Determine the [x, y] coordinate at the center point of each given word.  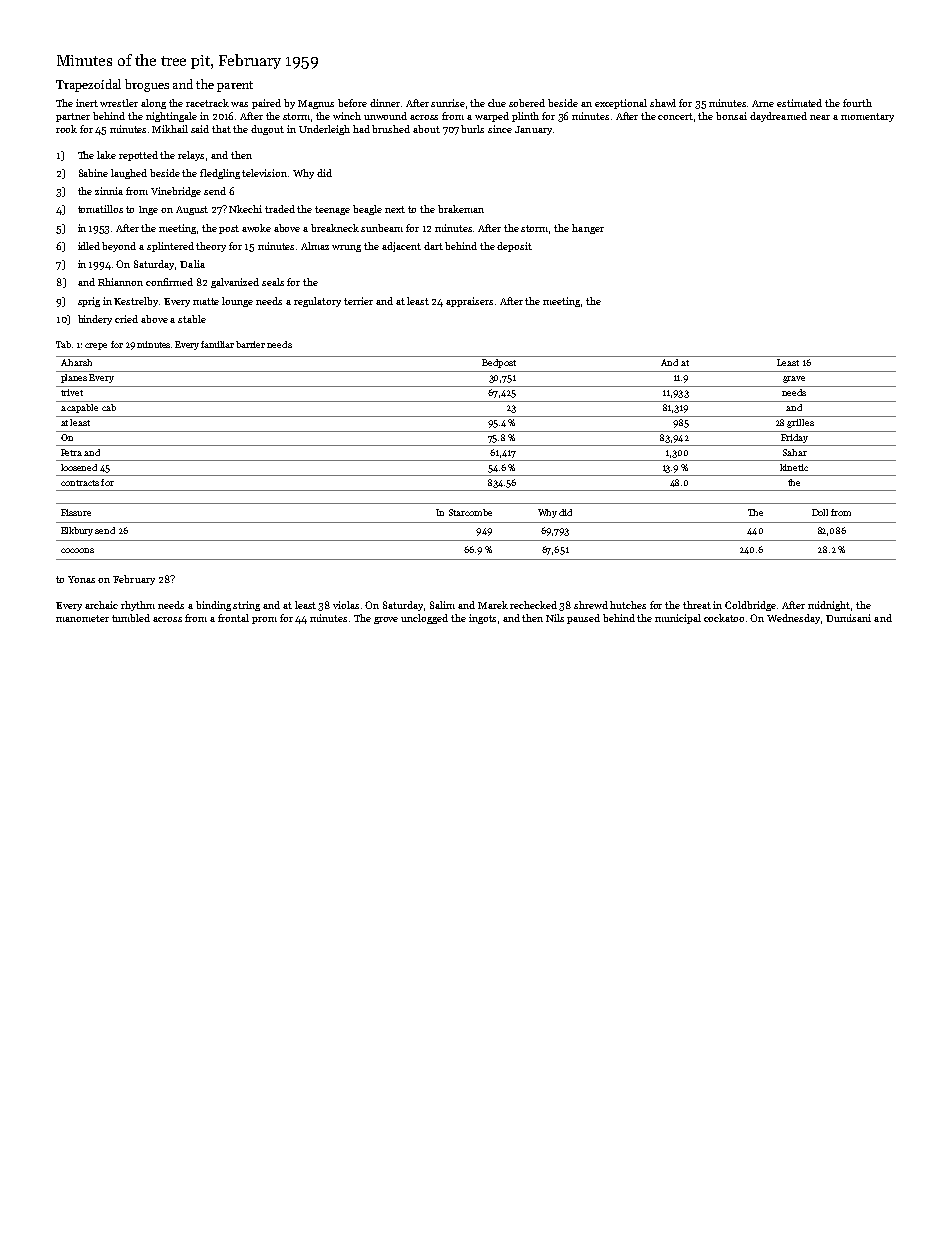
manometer [82, 618]
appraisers [469, 302]
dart [433, 246]
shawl [663, 103]
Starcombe [470, 512]
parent [235, 86]
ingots [482, 619]
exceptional [621, 104]
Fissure [76, 512]
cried [126, 319]
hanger [588, 229]
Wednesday [794, 619]
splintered [170, 247]
